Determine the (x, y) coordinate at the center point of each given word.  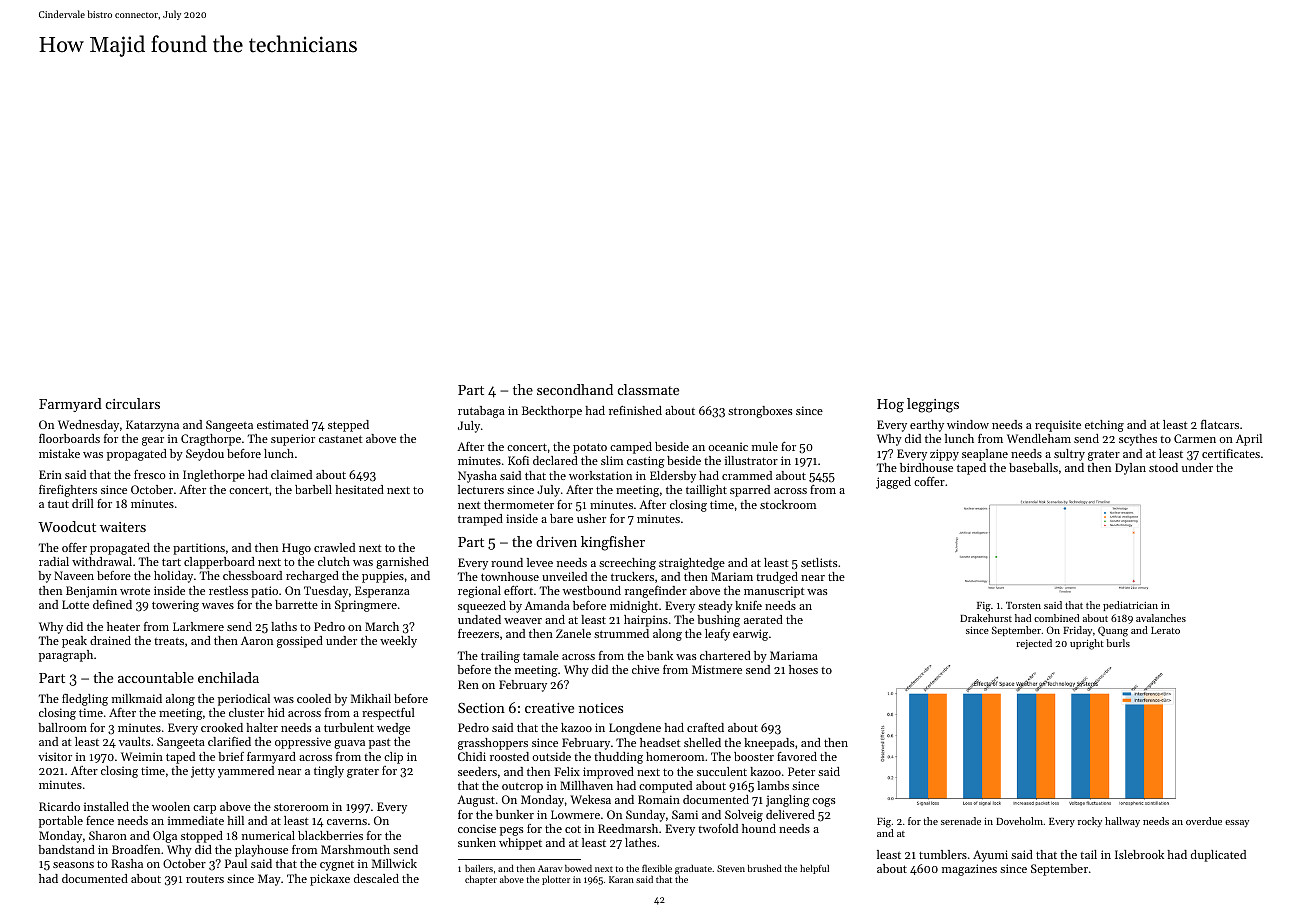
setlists (819, 562)
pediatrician (1130, 606)
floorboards (69, 438)
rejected (1034, 644)
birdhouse (926, 467)
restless (228, 590)
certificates (1231, 453)
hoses (803, 669)
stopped (202, 837)
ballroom (62, 727)
